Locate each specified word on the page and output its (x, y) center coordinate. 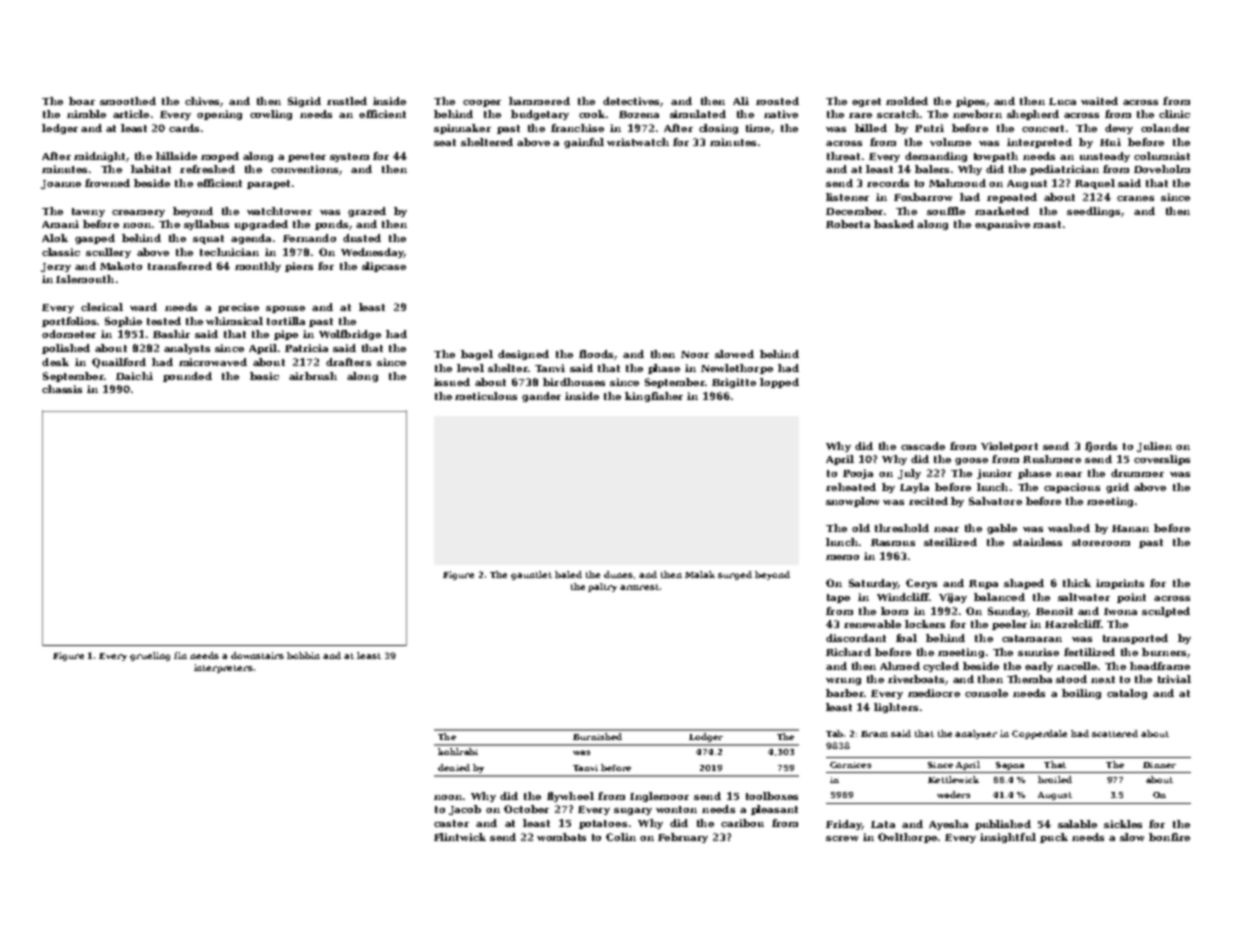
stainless (1037, 542)
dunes (618, 574)
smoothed (128, 101)
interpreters (223, 668)
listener (847, 197)
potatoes (603, 824)
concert (1043, 128)
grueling (150, 656)
